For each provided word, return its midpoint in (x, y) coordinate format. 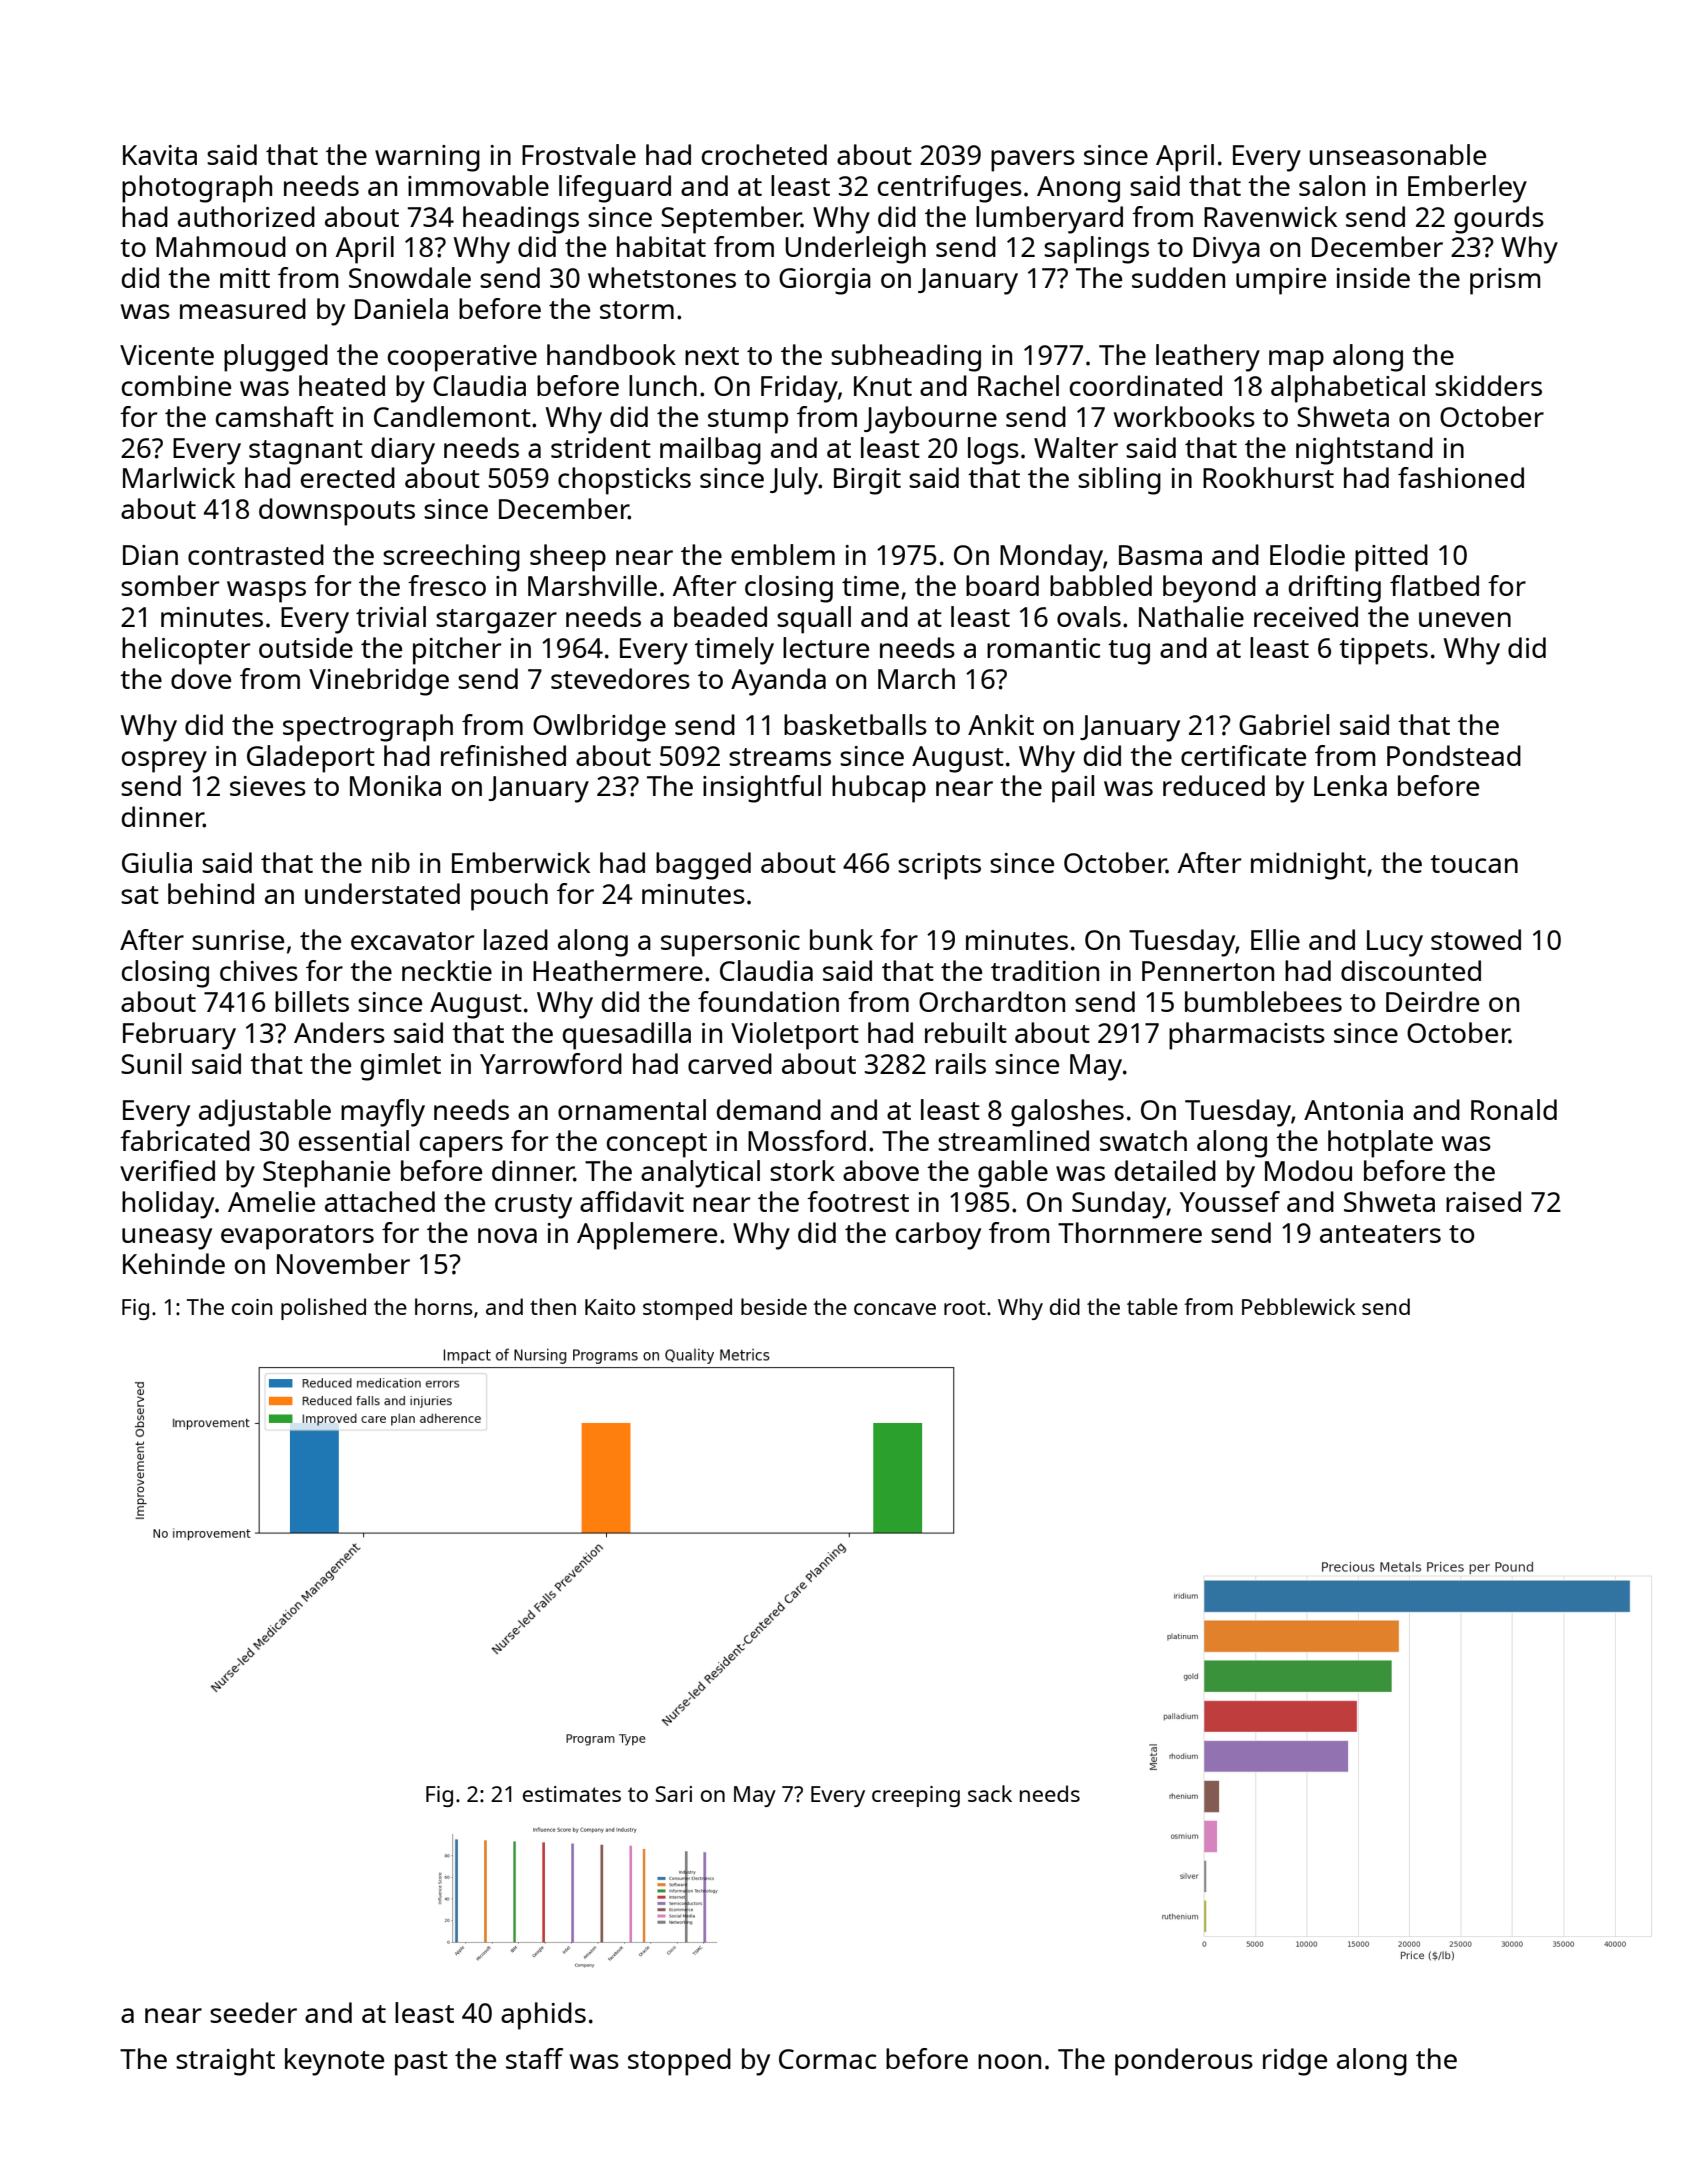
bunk (841, 939)
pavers (1033, 161)
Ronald (1514, 1109)
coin (252, 1307)
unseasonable (1397, 154)
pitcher (457, 651)
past (421, 2063)
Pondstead (1454, 755)
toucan (1474, 864)
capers (461, 1147)
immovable (478, 185)
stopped (679, 2062)
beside (774, 1306)
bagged (703, 866)
